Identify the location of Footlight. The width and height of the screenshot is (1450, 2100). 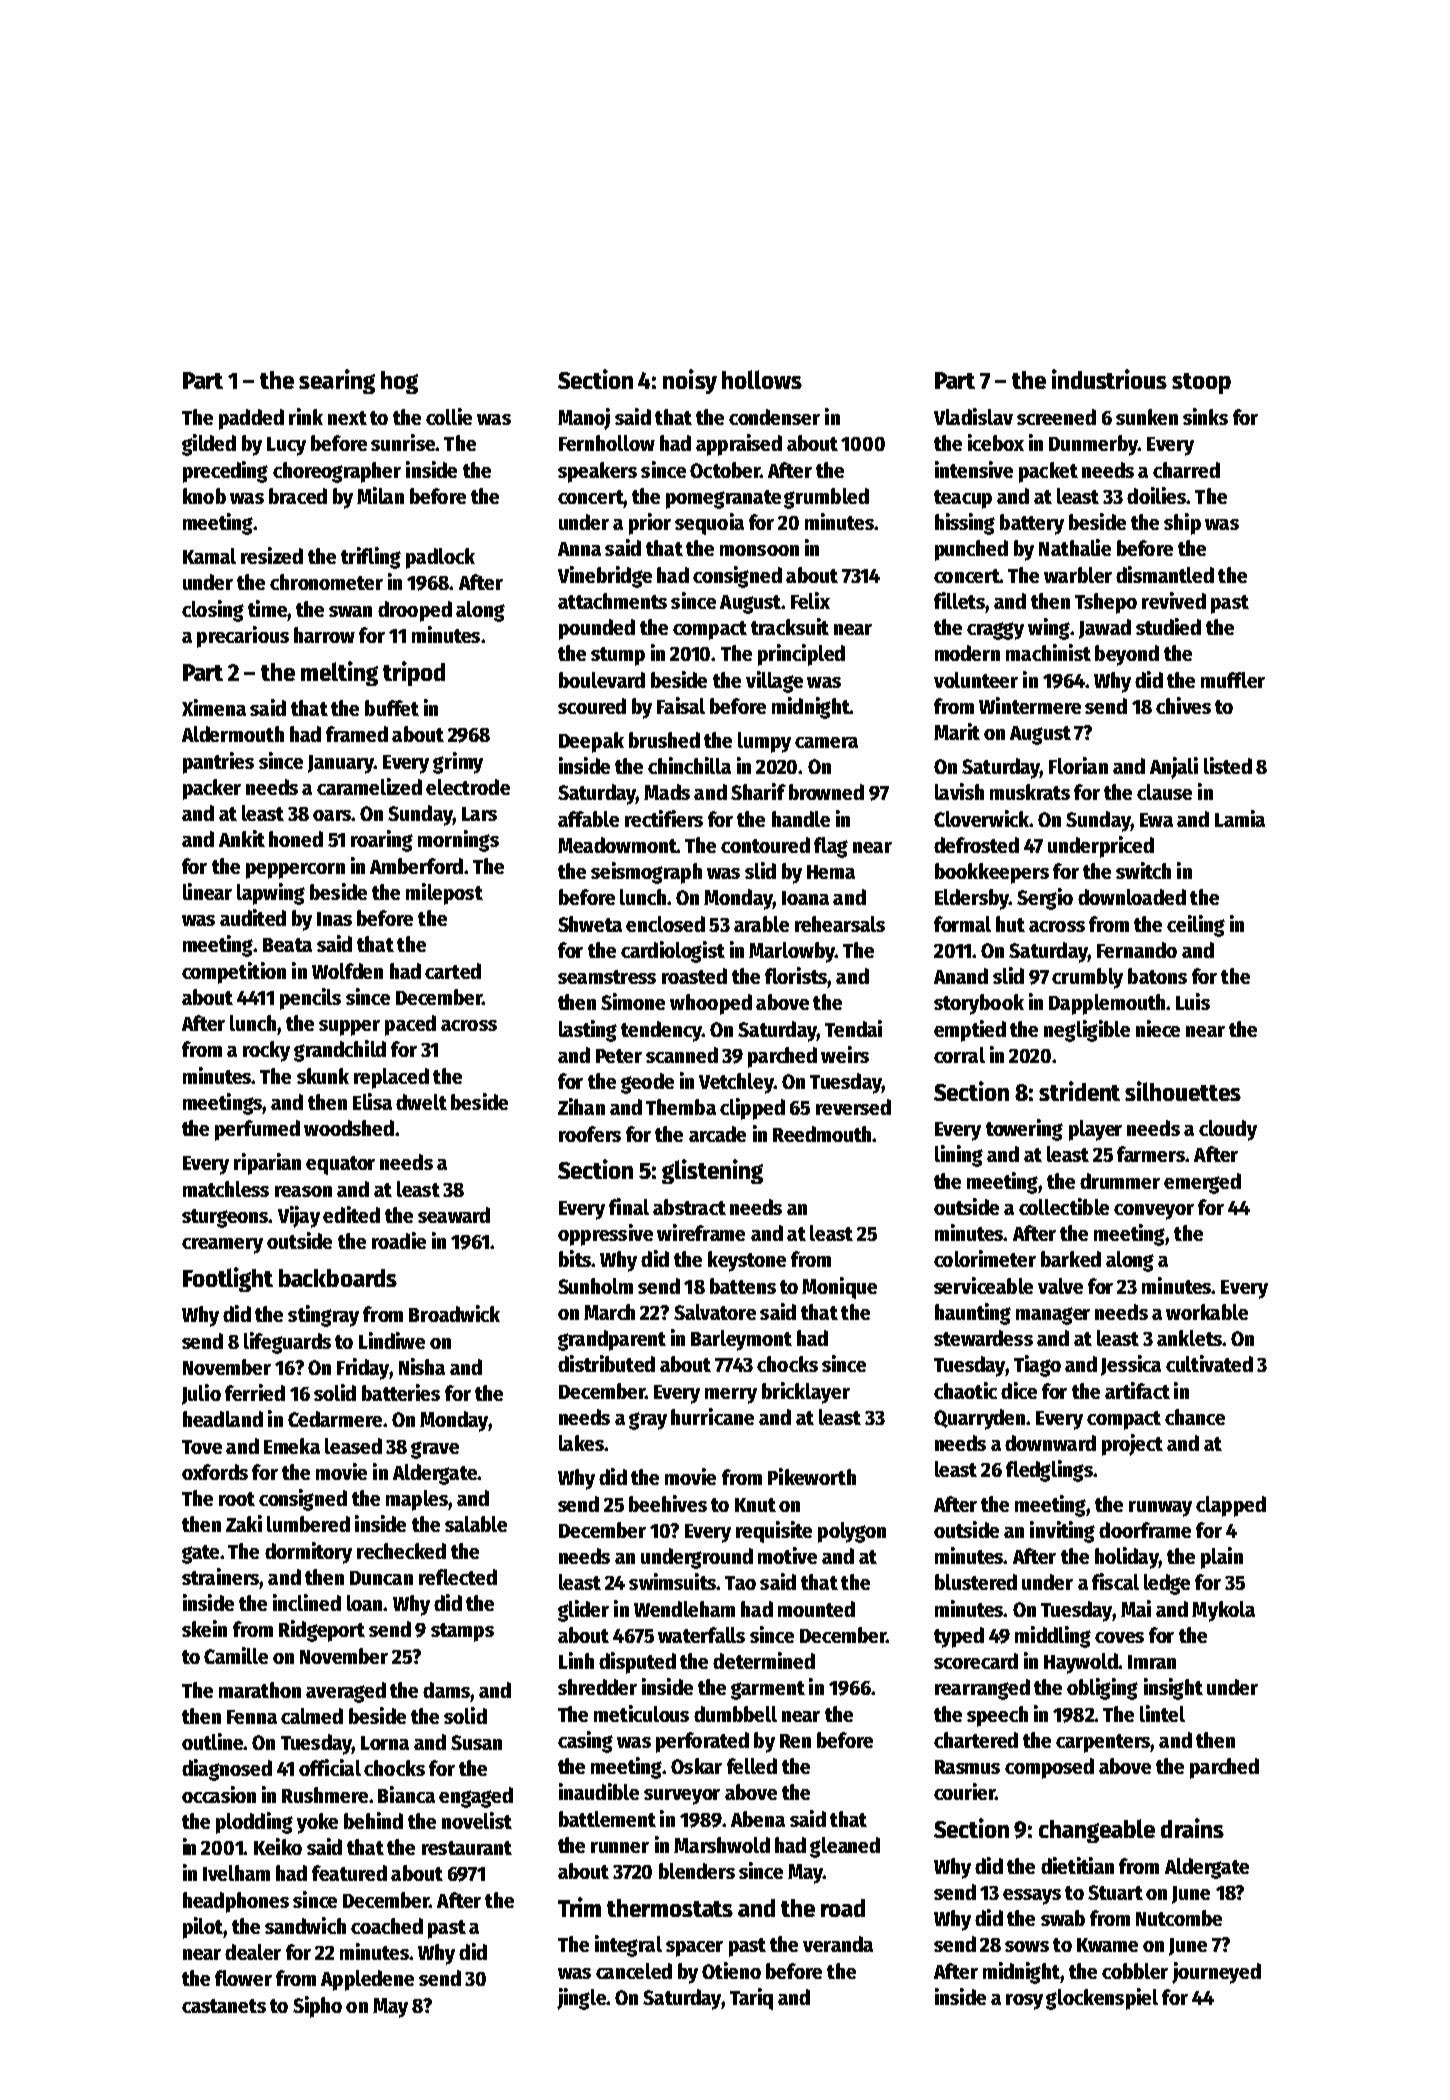
(228, 1279).
